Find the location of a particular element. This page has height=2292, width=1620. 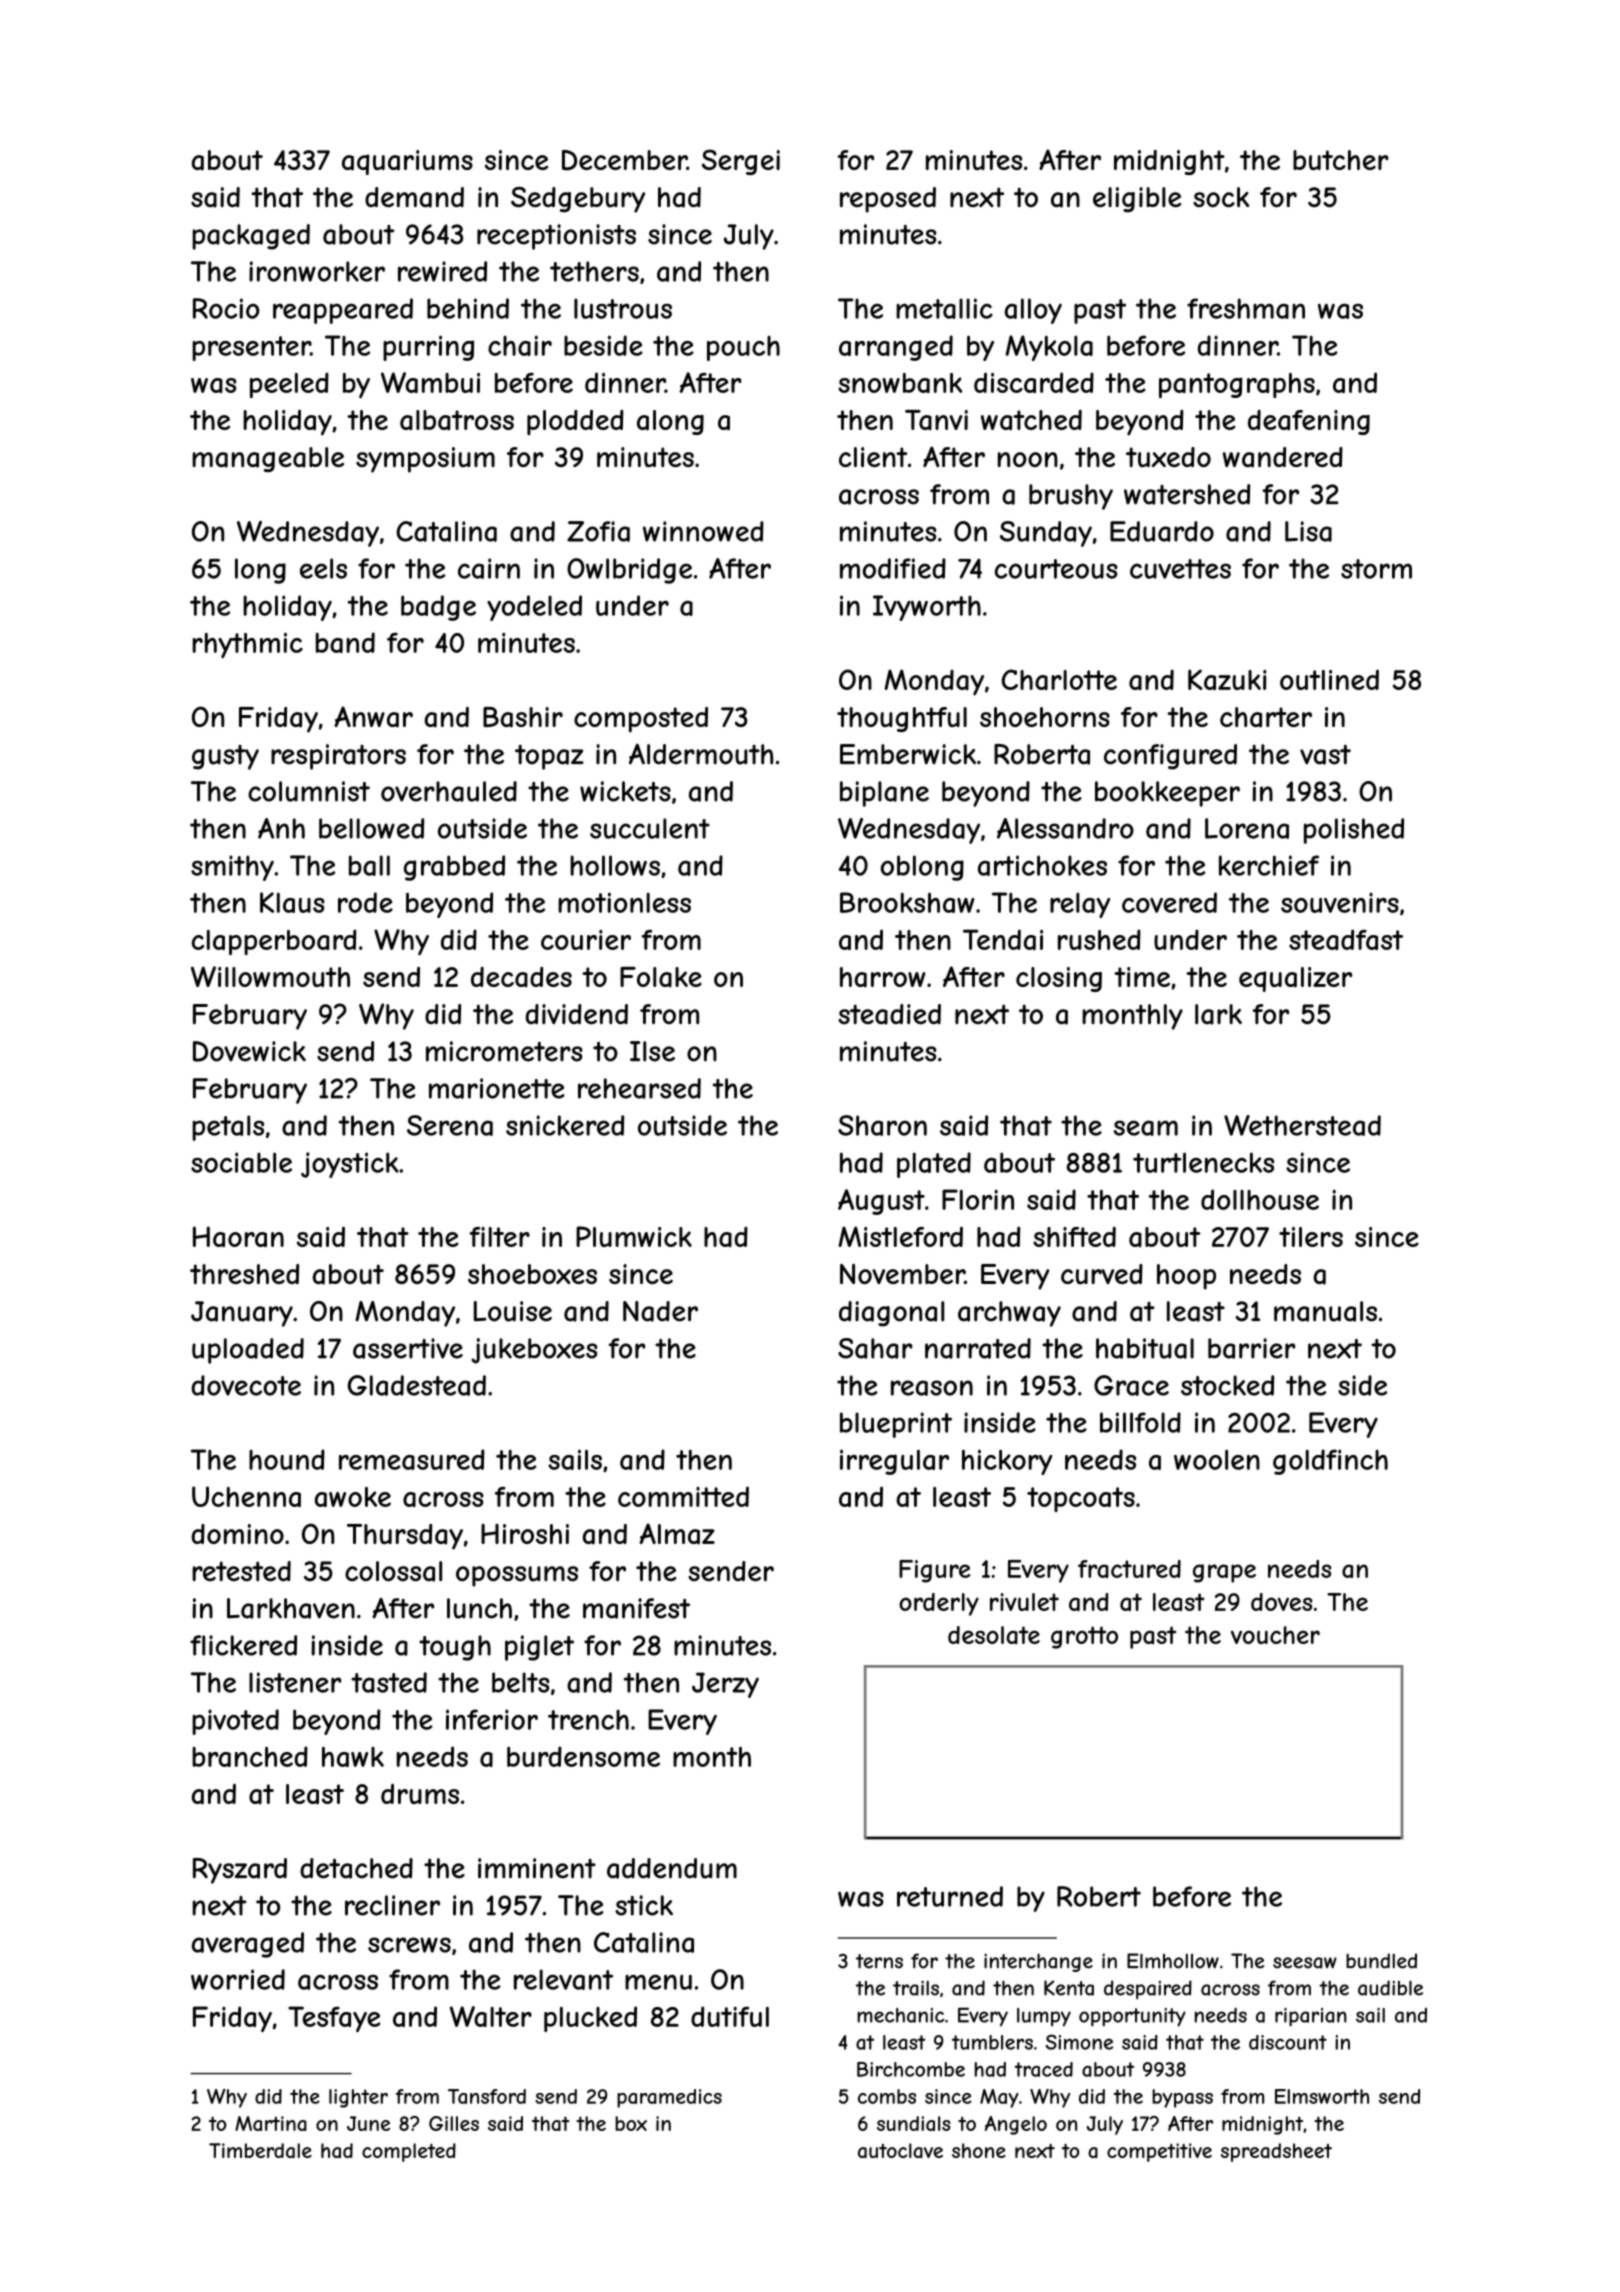

reposed is located at coordinates (888, 200).
